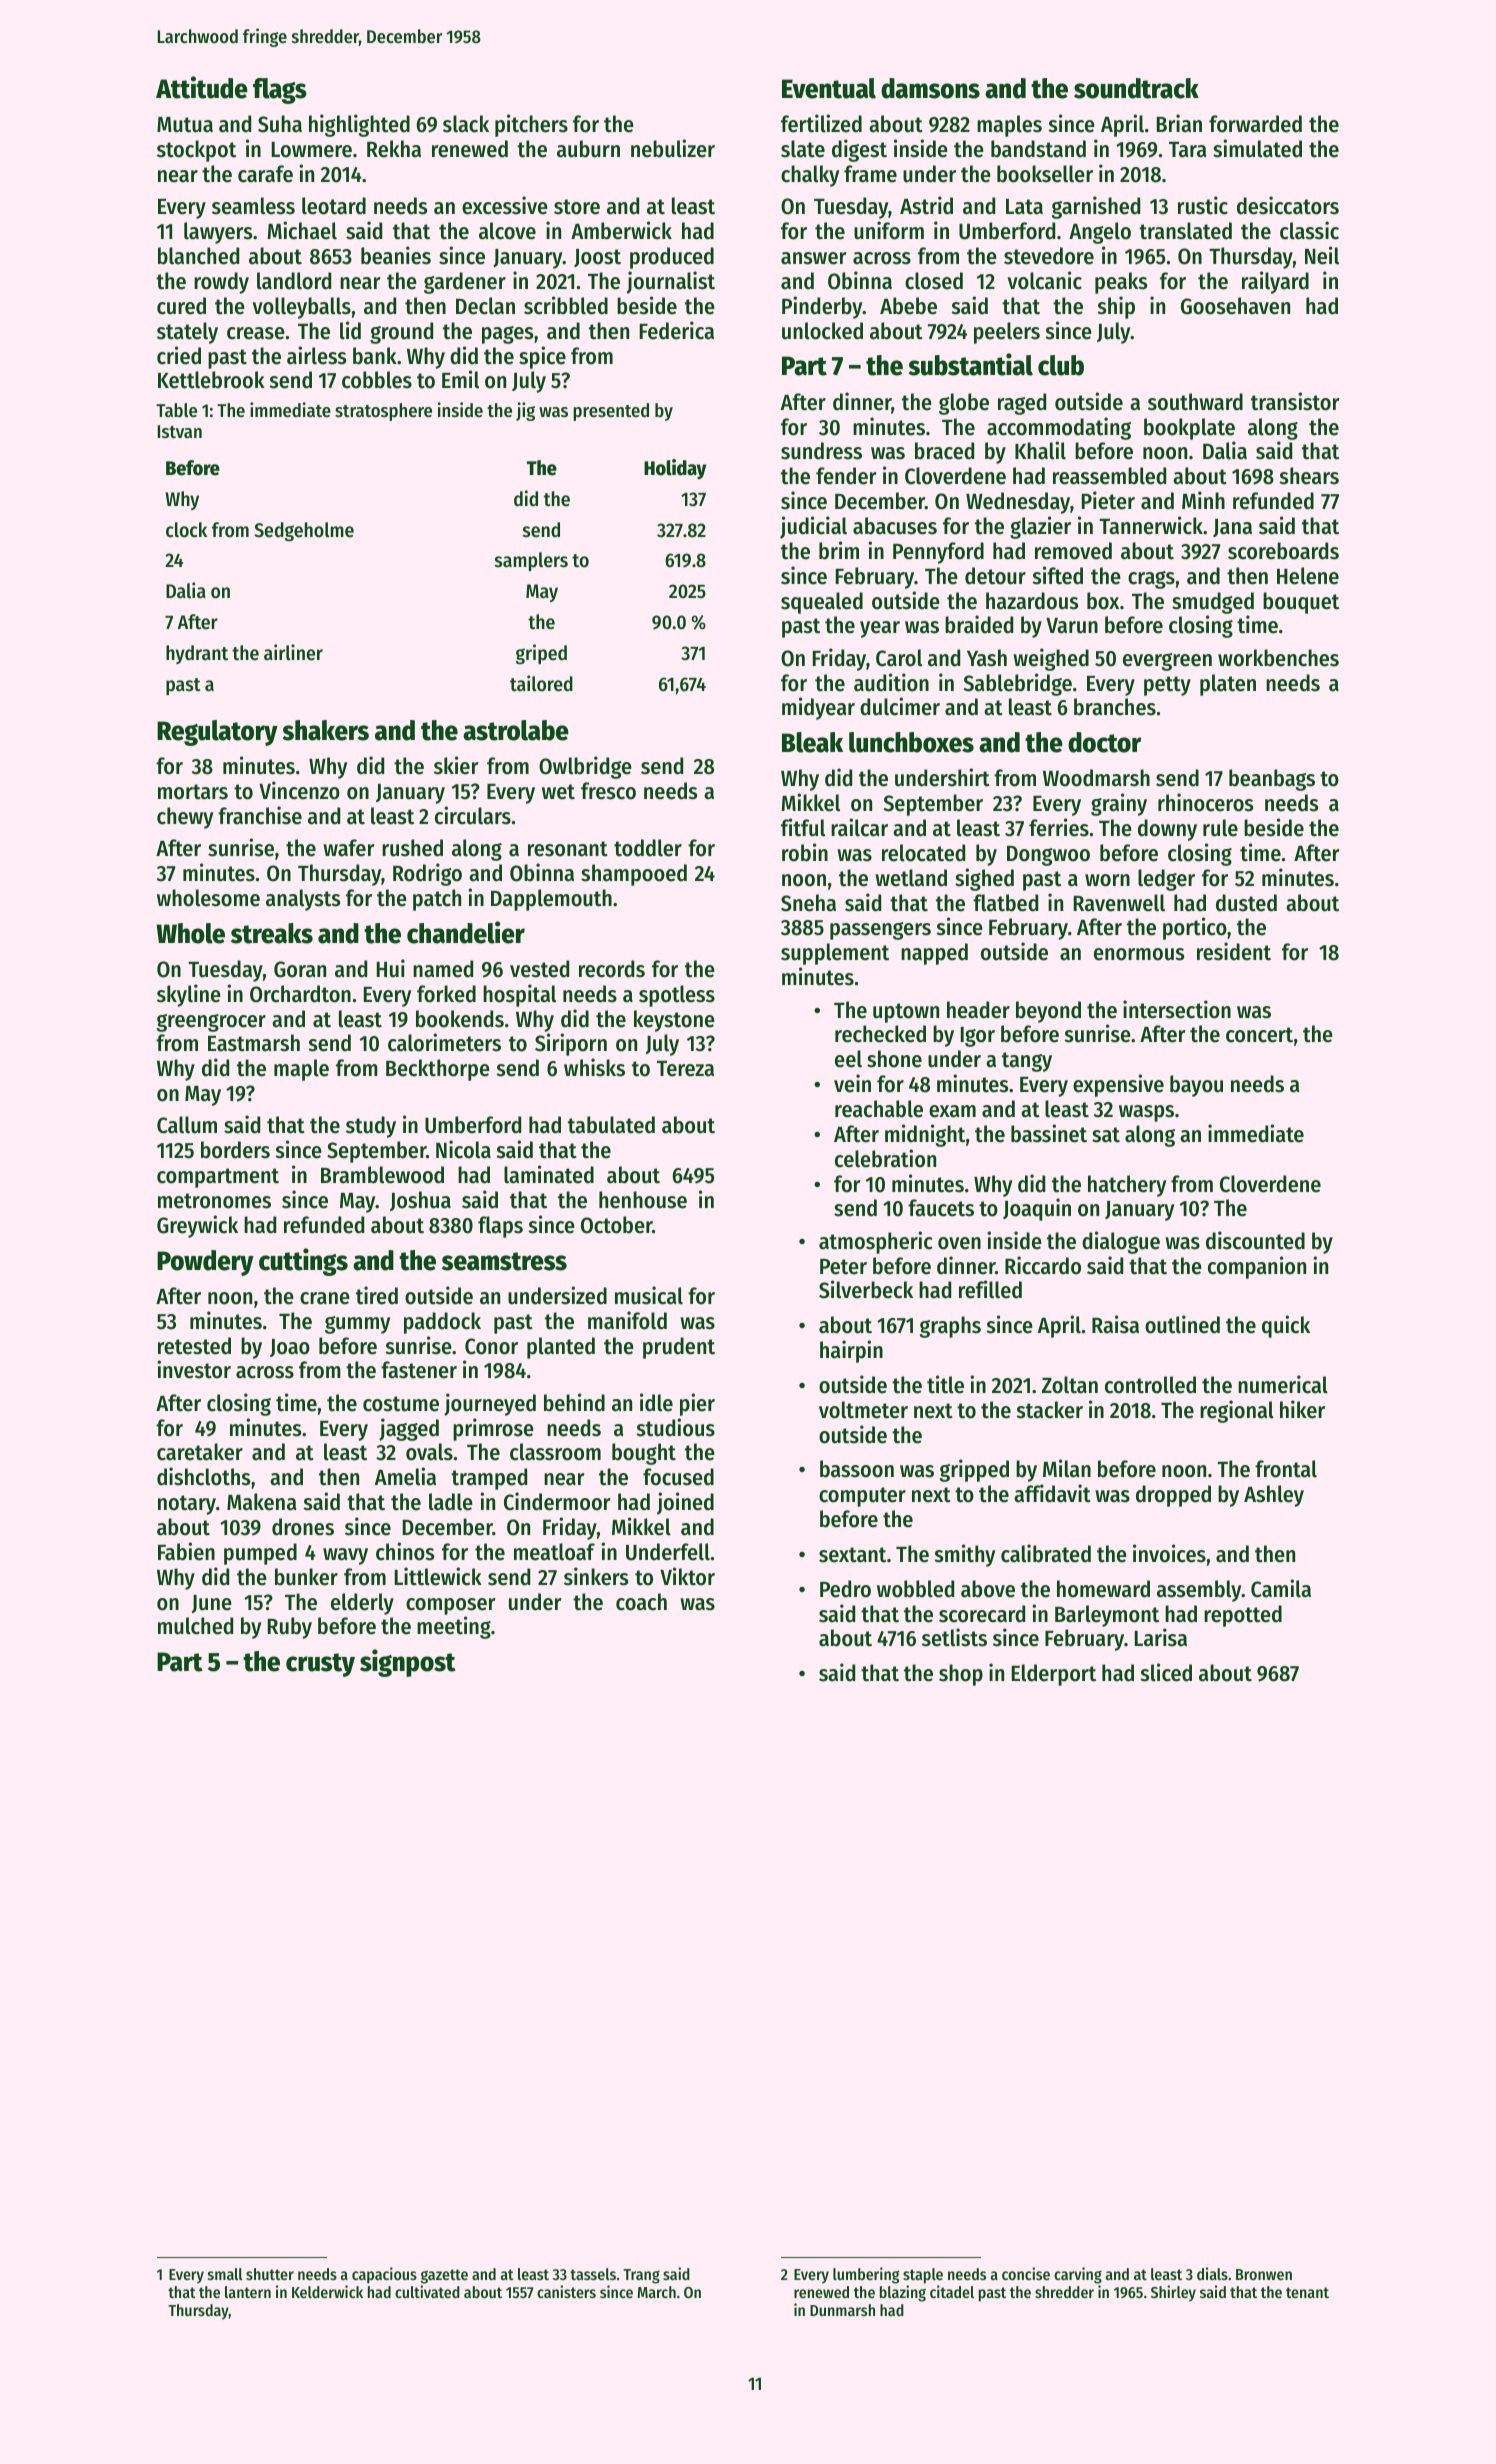  What do you see at coordinates (648, 848) in the screenshot?
I see `toddler` at bounding box center [648, 848].
